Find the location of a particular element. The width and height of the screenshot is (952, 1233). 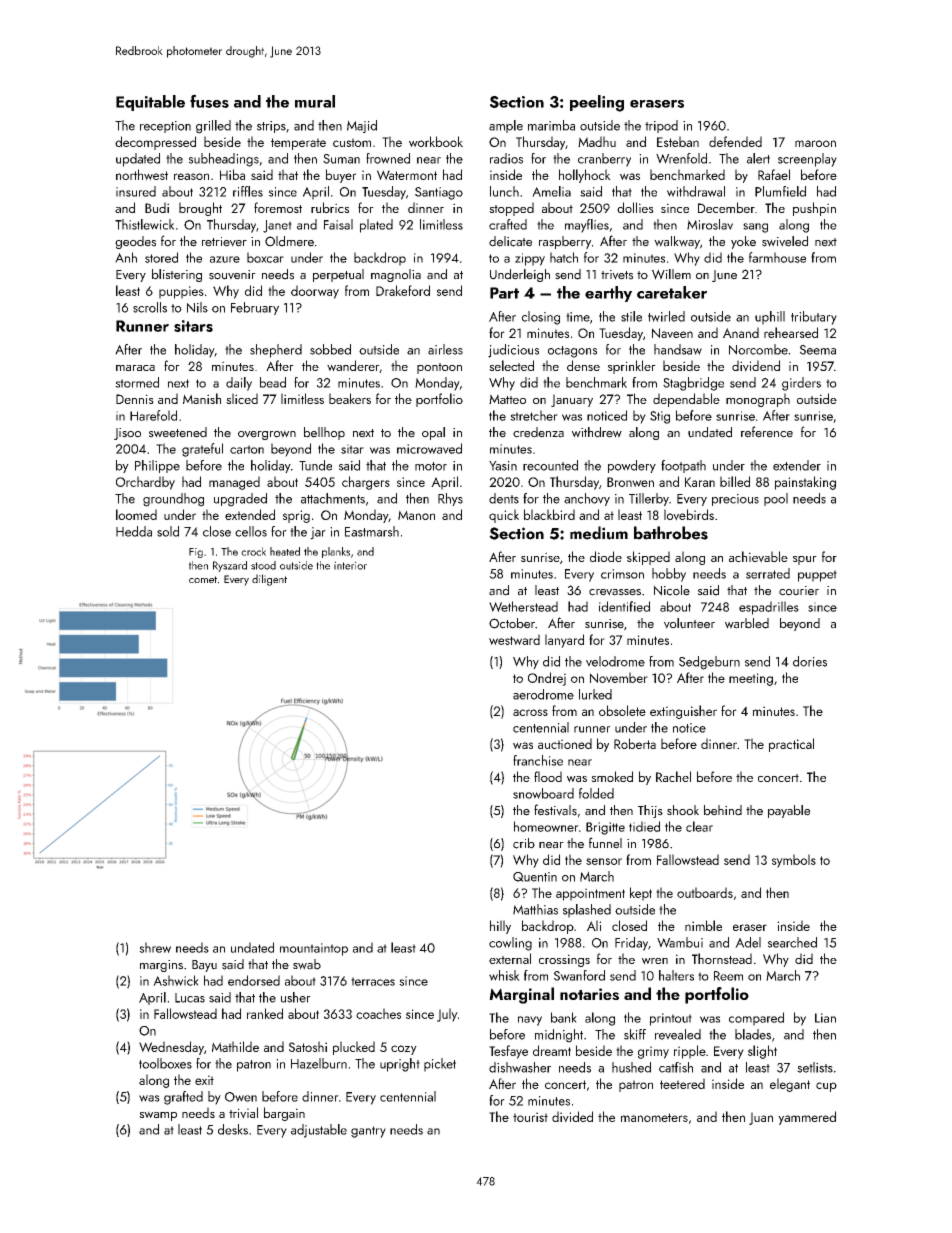

shrew is located at coordinates (155, 947).
